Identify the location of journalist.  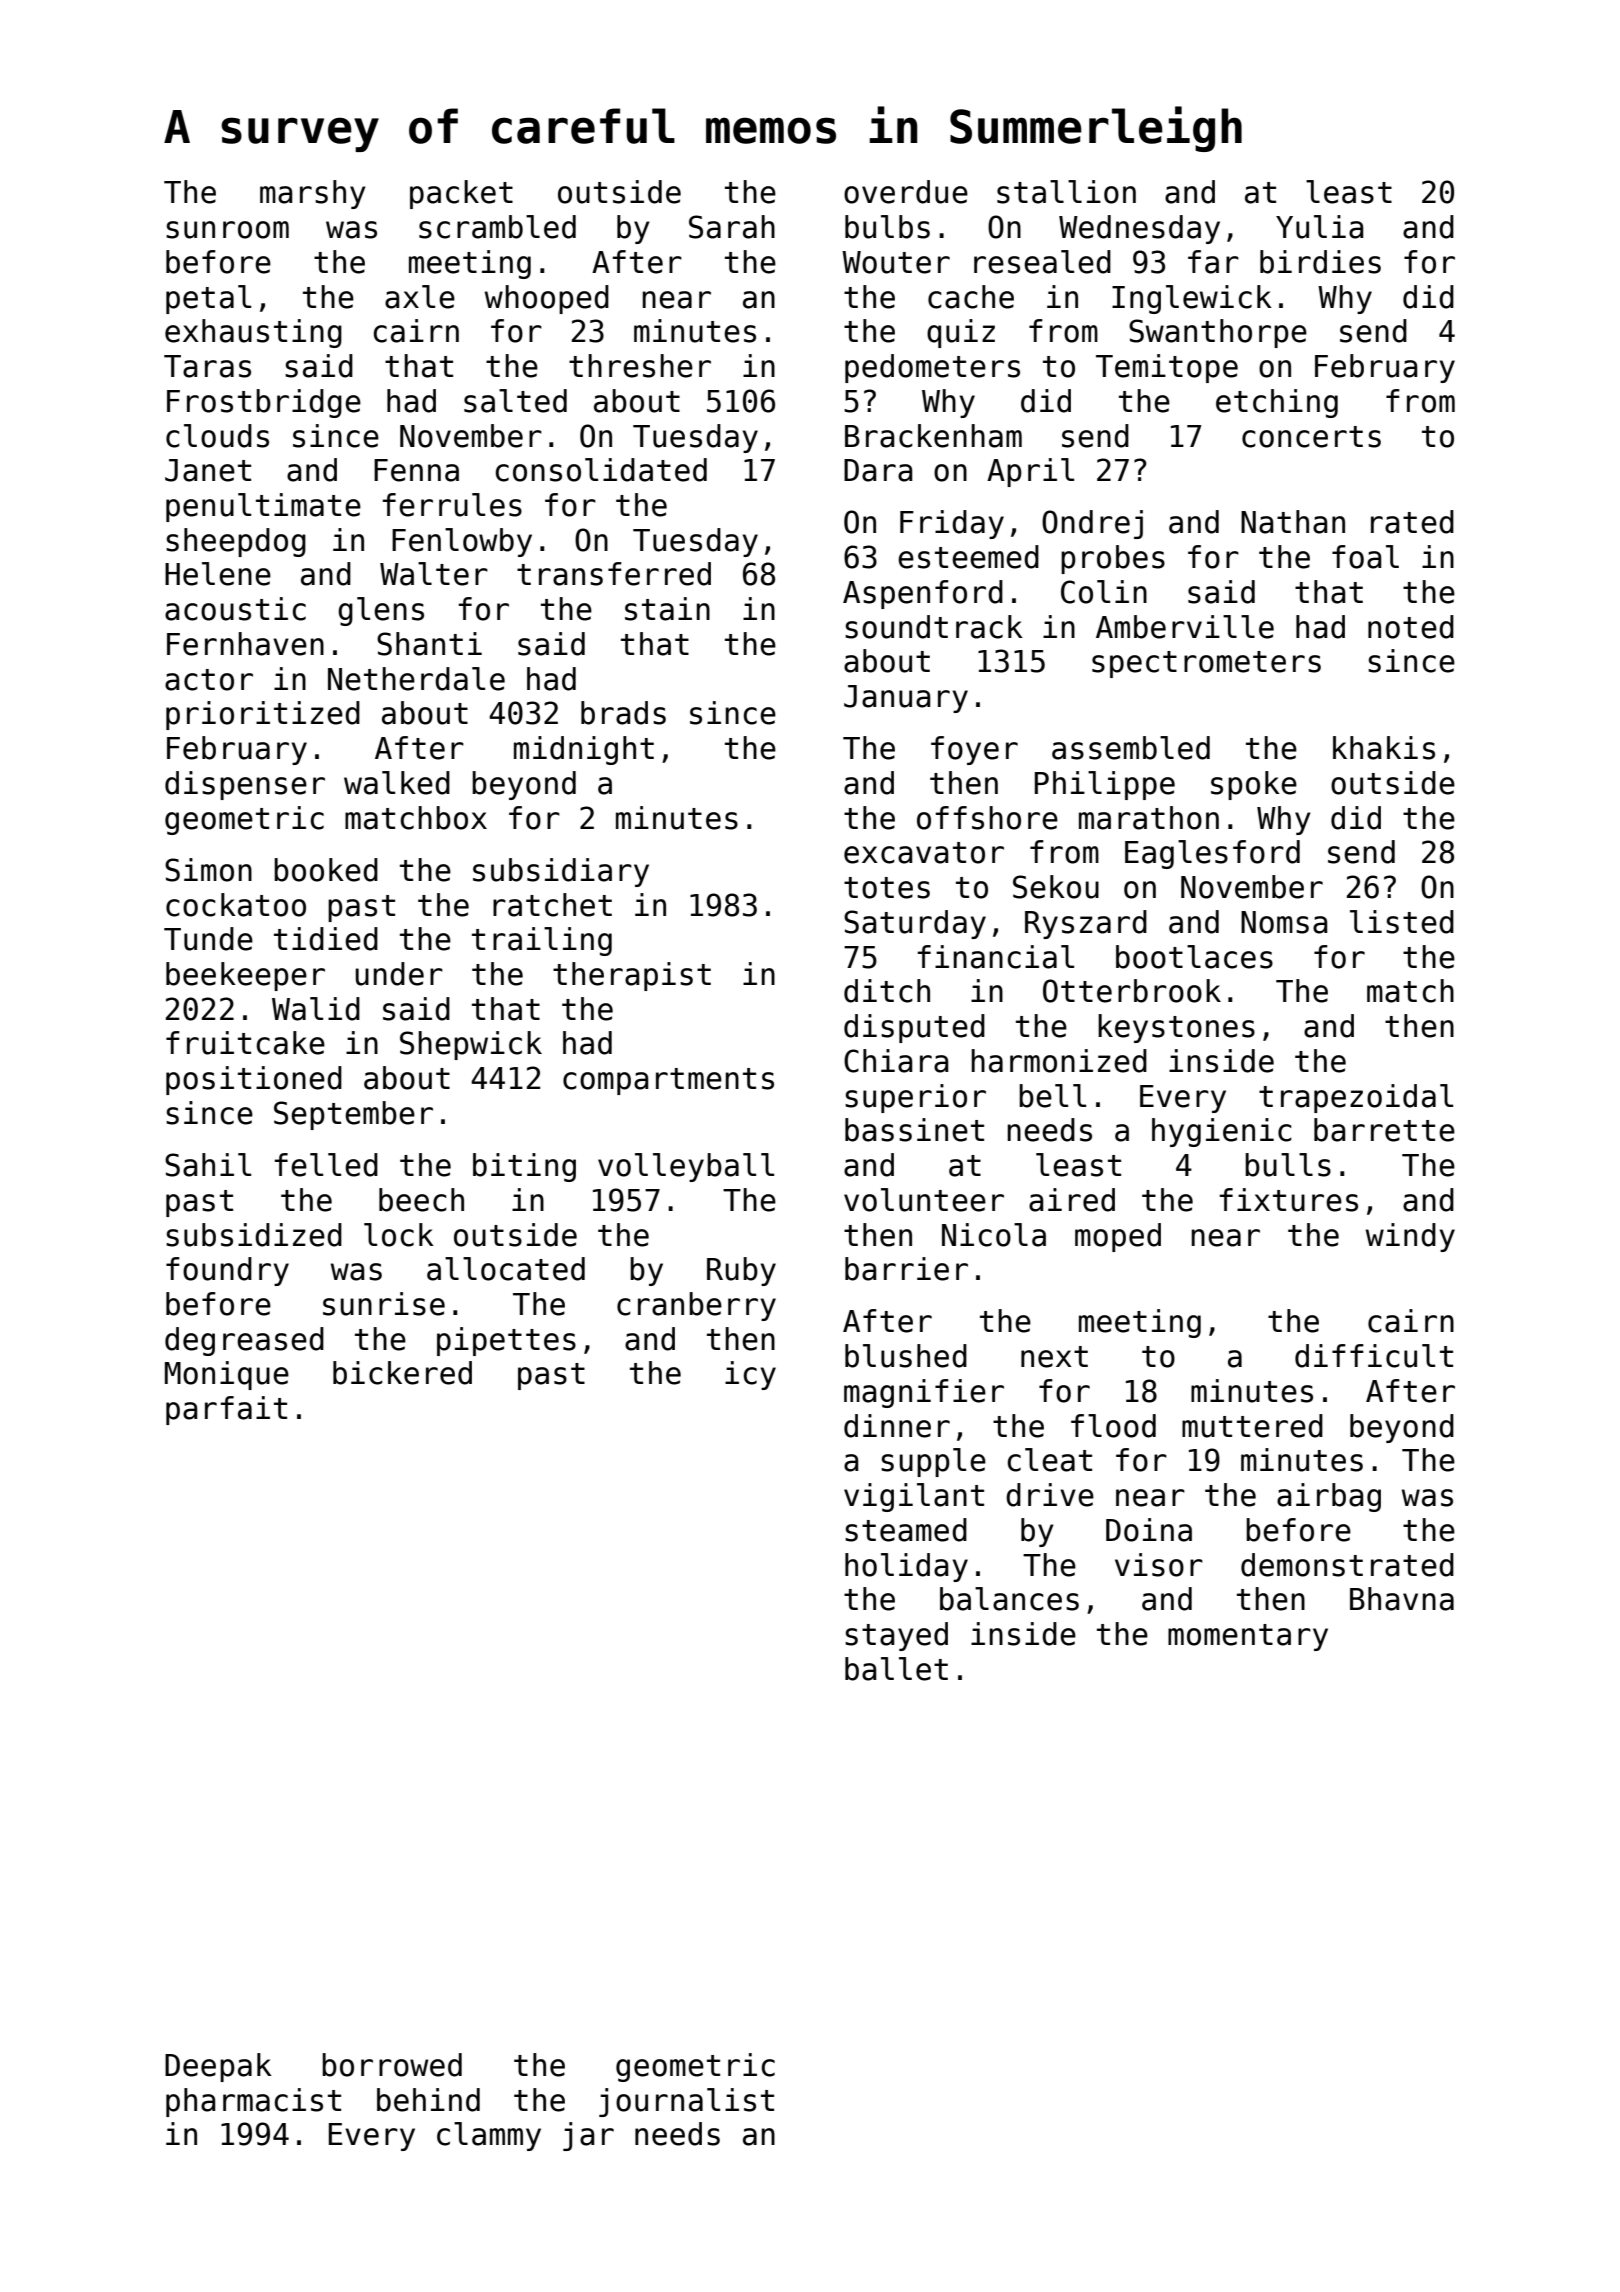
(686, 2102).
